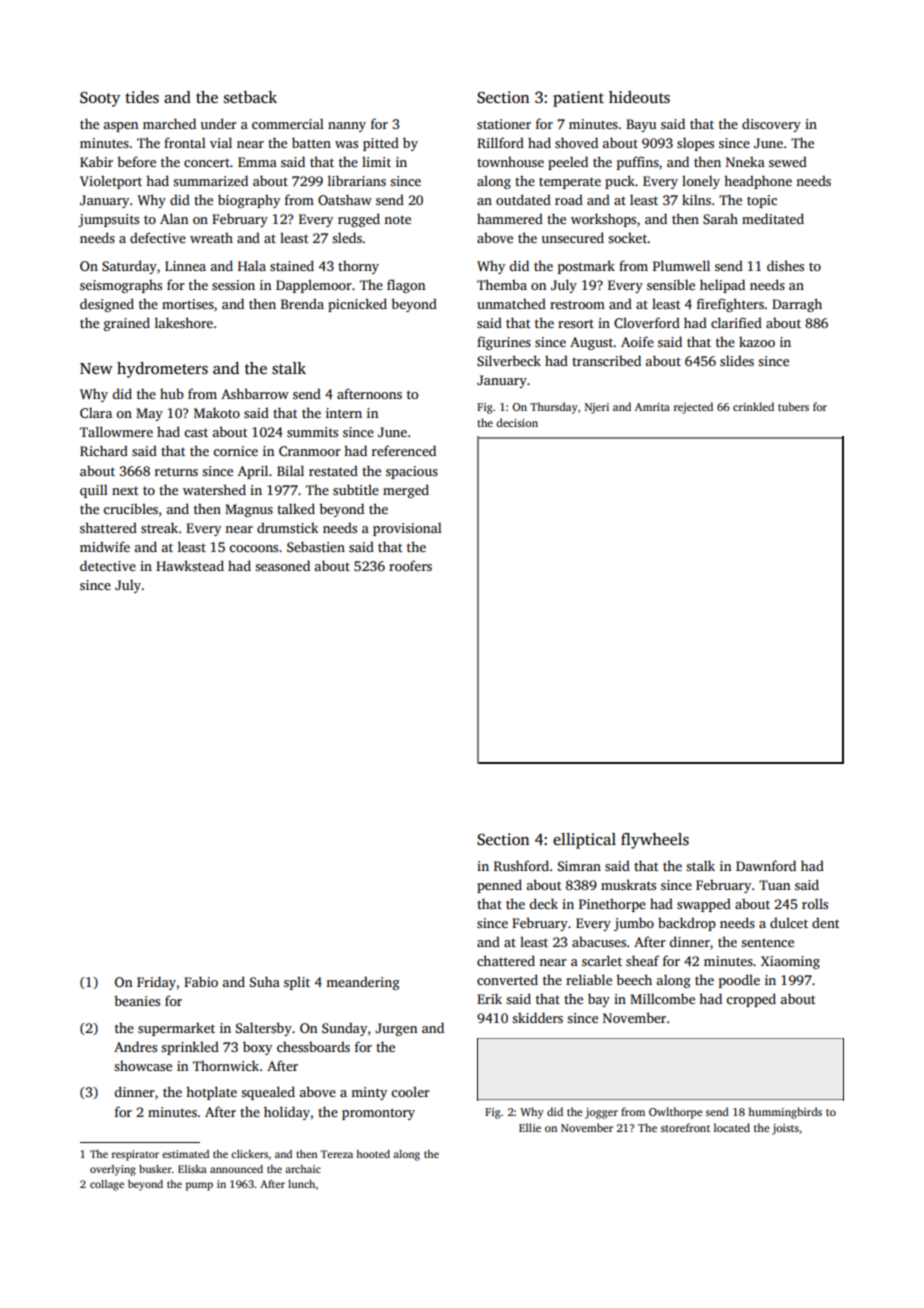 The height and width of the page is (1308, 924). I want to click on Linnea, so click(185, 266).
